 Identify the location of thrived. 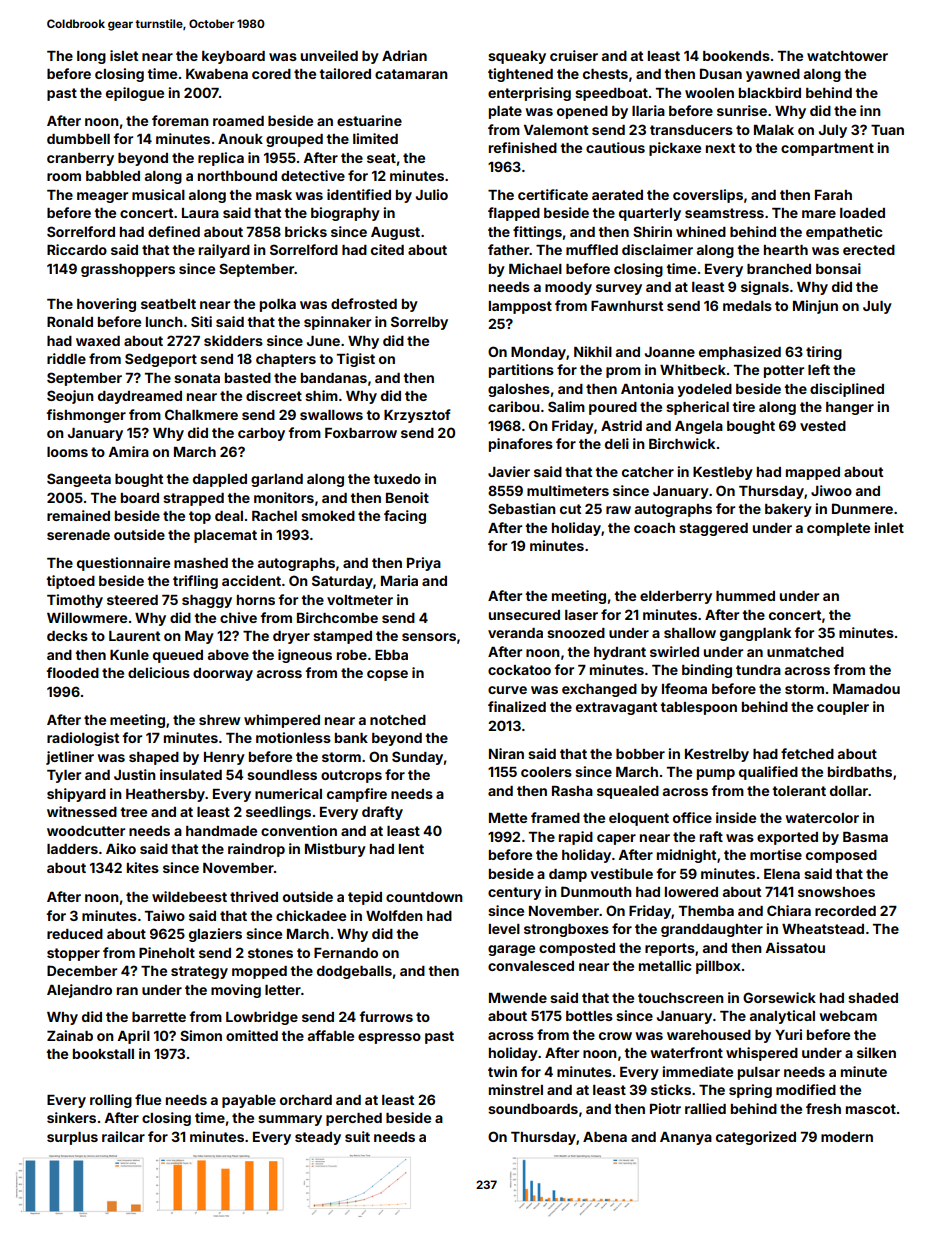
(254, 896).
